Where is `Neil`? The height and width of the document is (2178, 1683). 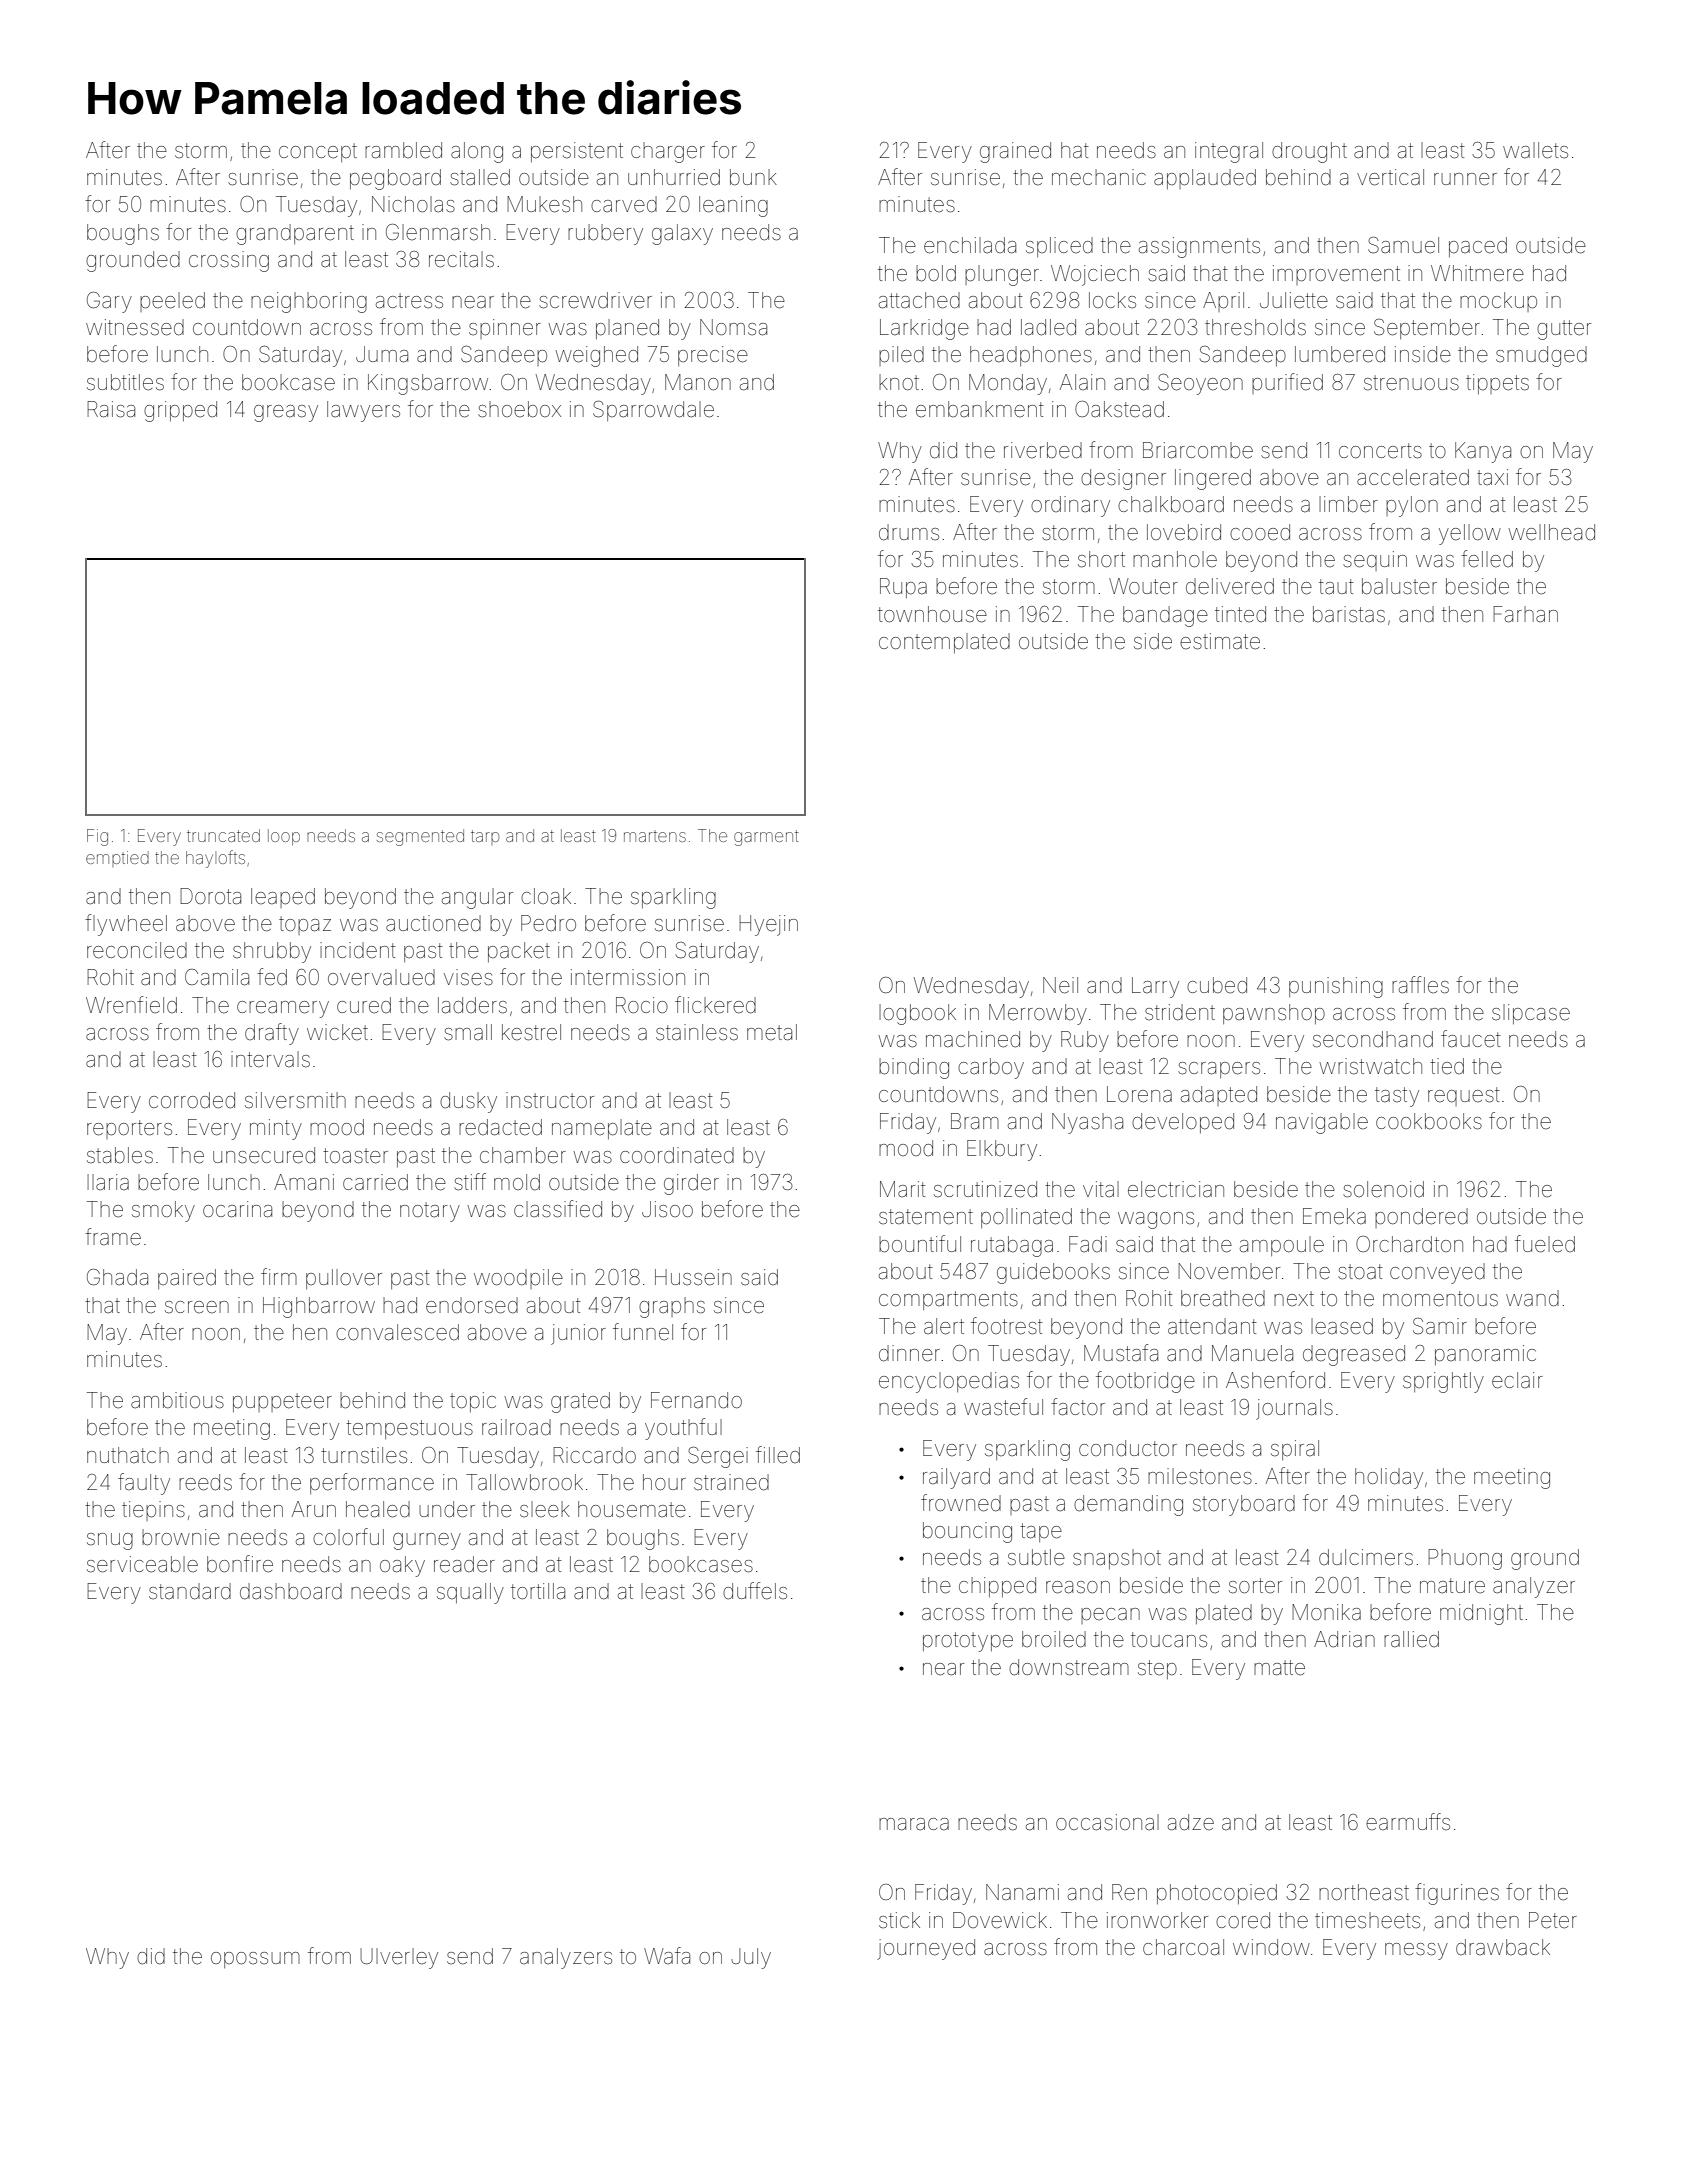
Neil is located at coordinates (1060, 985).
